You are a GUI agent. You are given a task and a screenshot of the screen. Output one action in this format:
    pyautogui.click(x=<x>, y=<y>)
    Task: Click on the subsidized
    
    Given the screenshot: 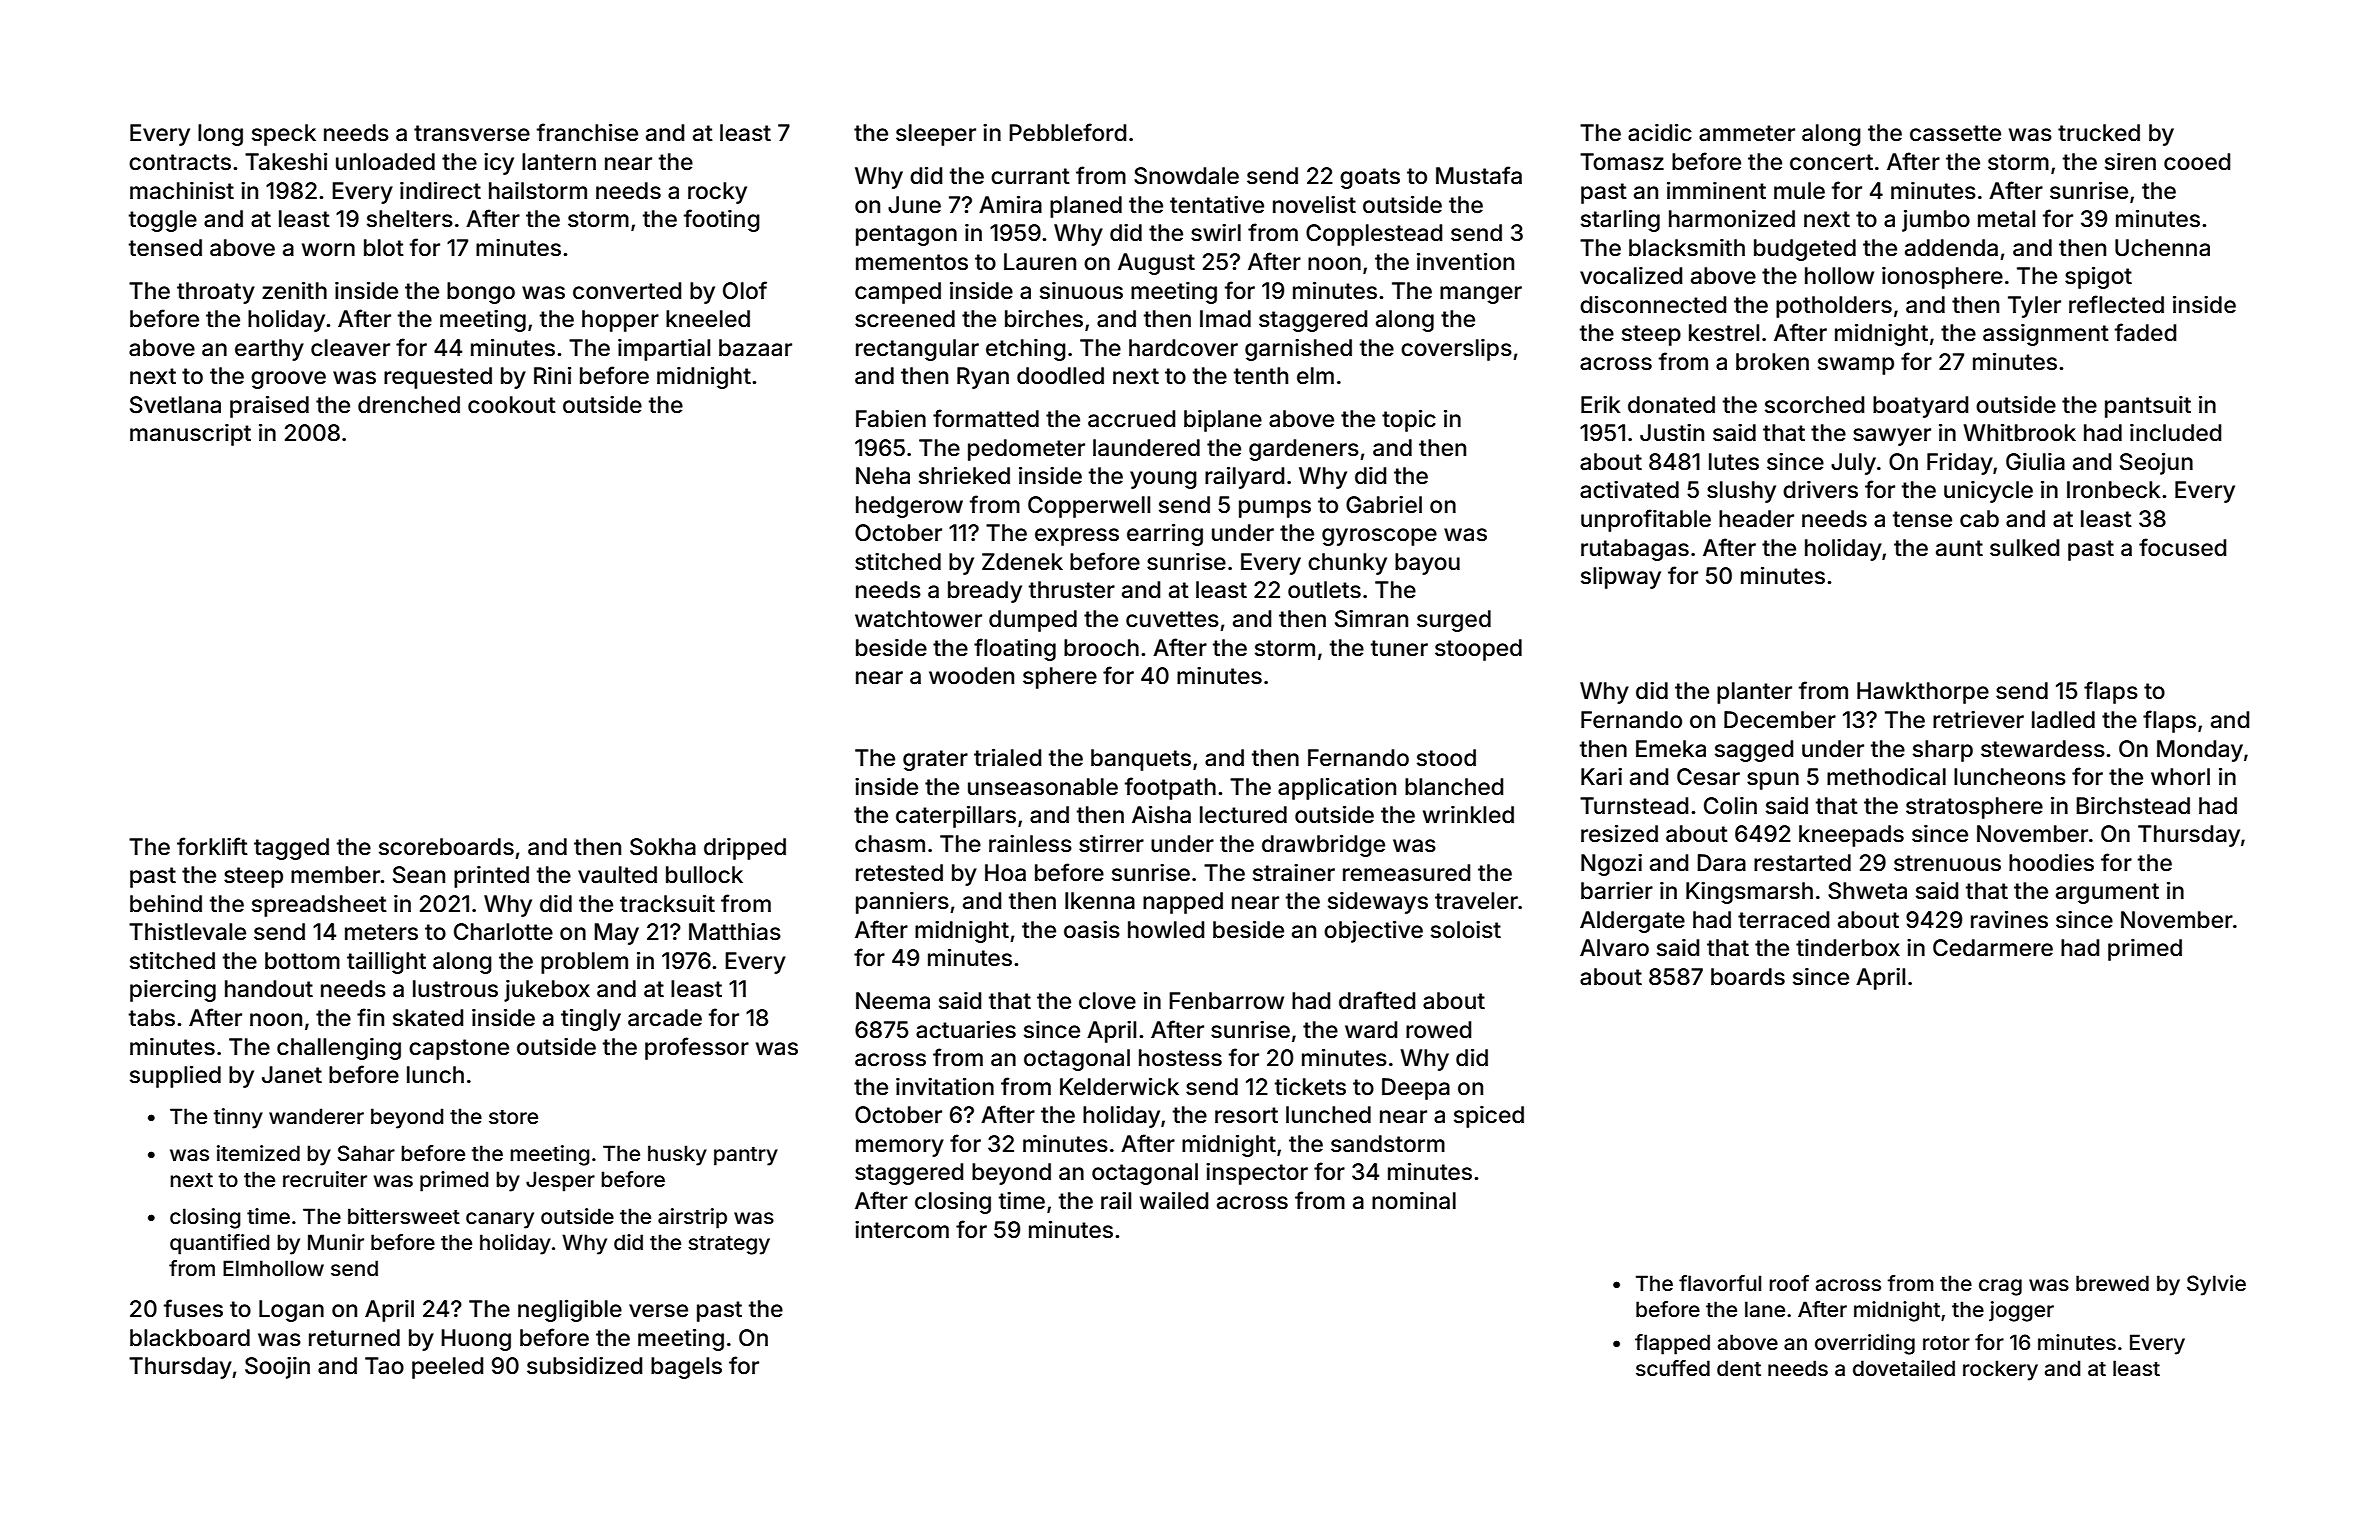 What is the action you would take?
    pyautogui.click(x=584, y=1366)
